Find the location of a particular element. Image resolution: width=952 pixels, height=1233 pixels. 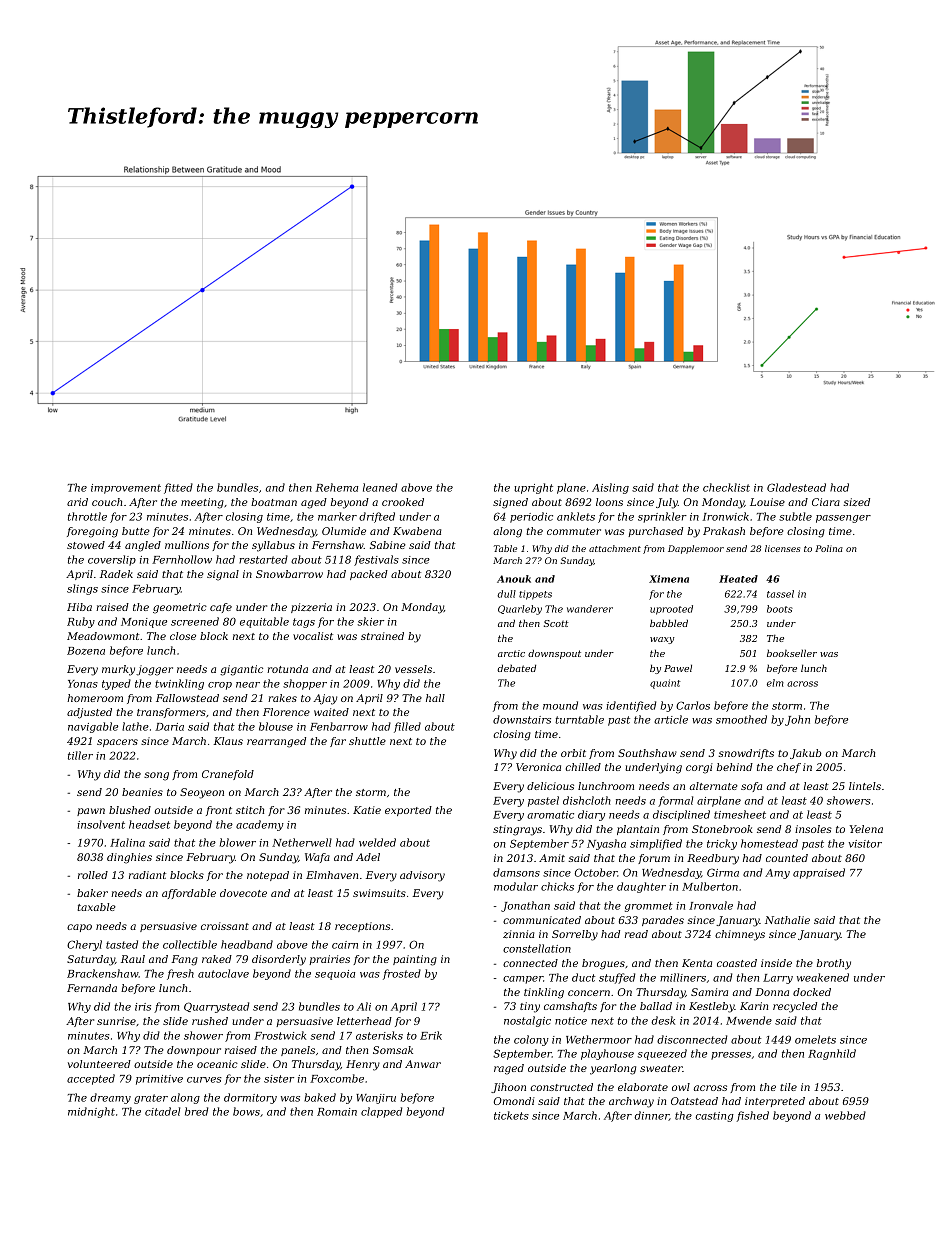

Nathalie is located at coordinates (787, 920).
